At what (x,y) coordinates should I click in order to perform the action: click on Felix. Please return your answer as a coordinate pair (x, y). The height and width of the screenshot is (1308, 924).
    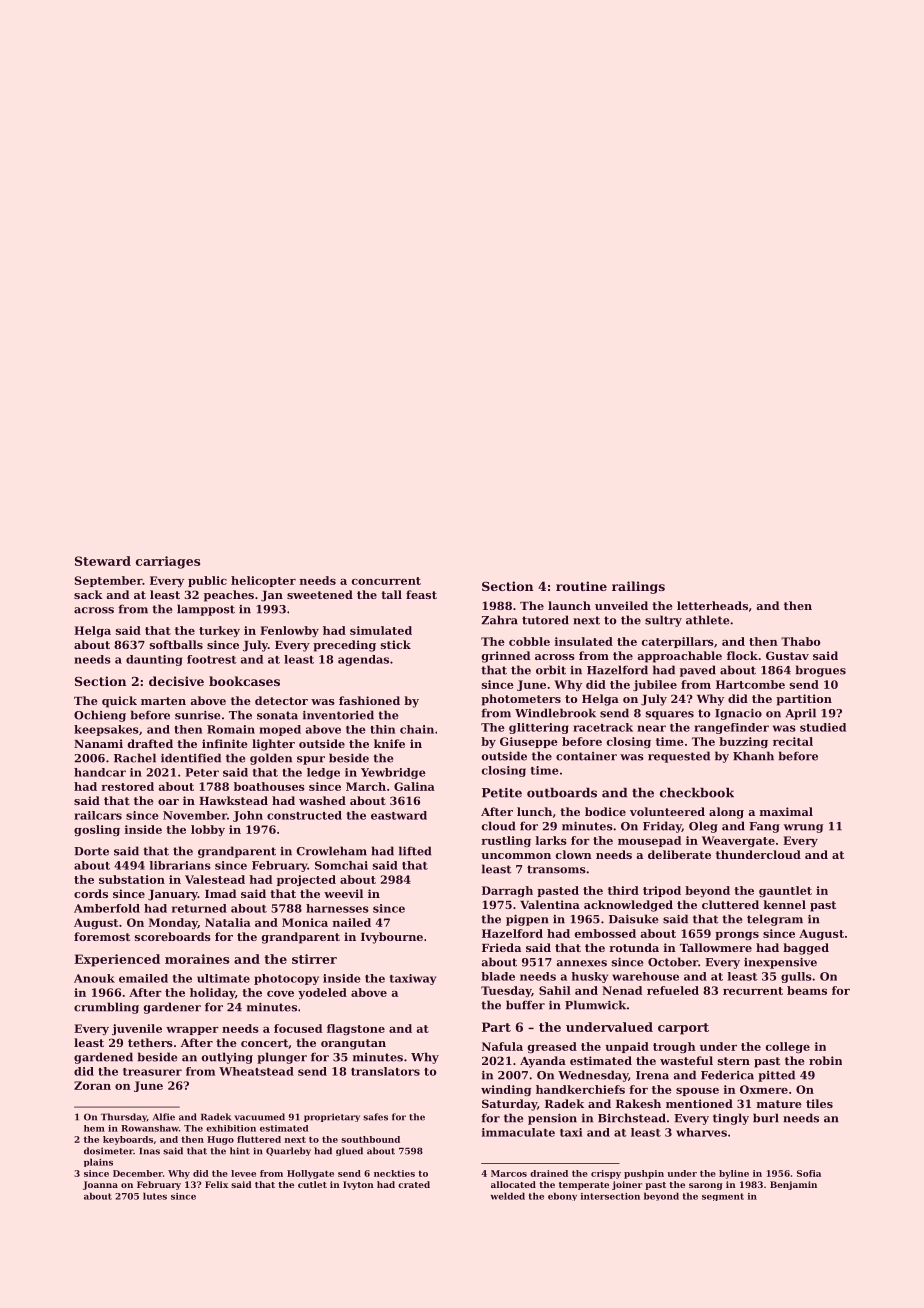
    Looking at the image, I should click on (216, 1184).
